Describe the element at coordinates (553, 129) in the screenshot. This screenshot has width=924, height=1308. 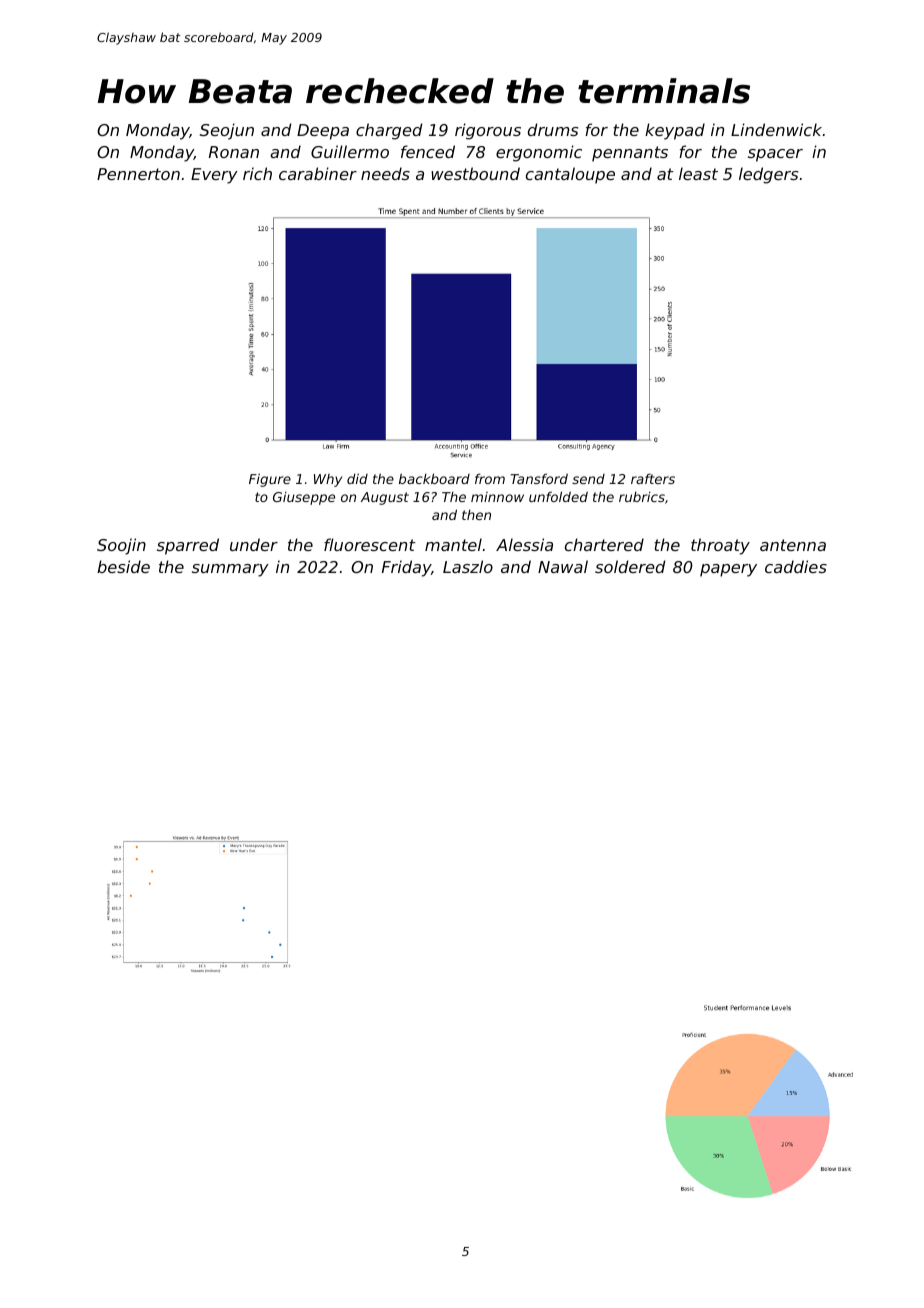
I see `drums` at that location.
